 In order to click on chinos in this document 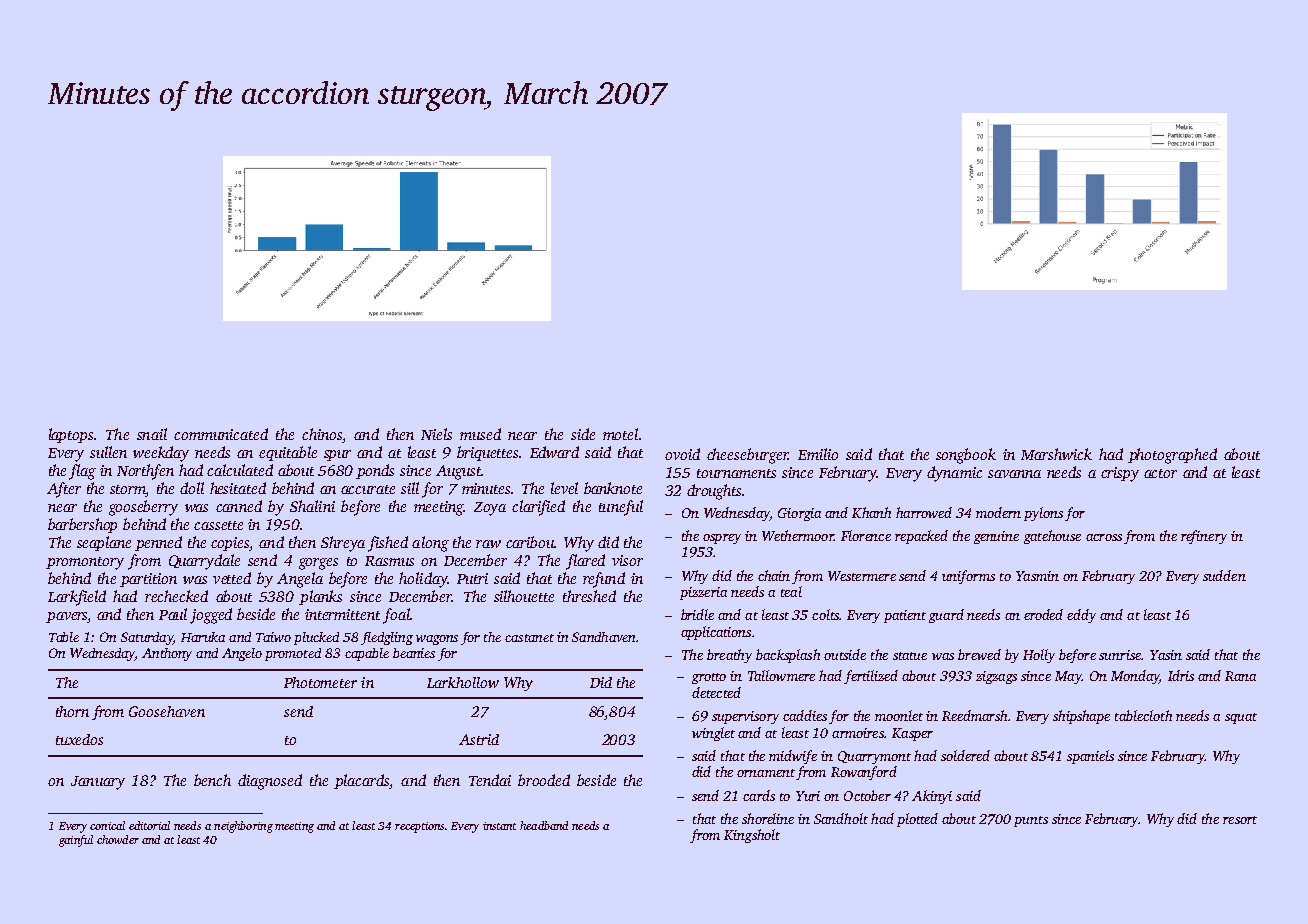, I will do `click(322, 434)`.
